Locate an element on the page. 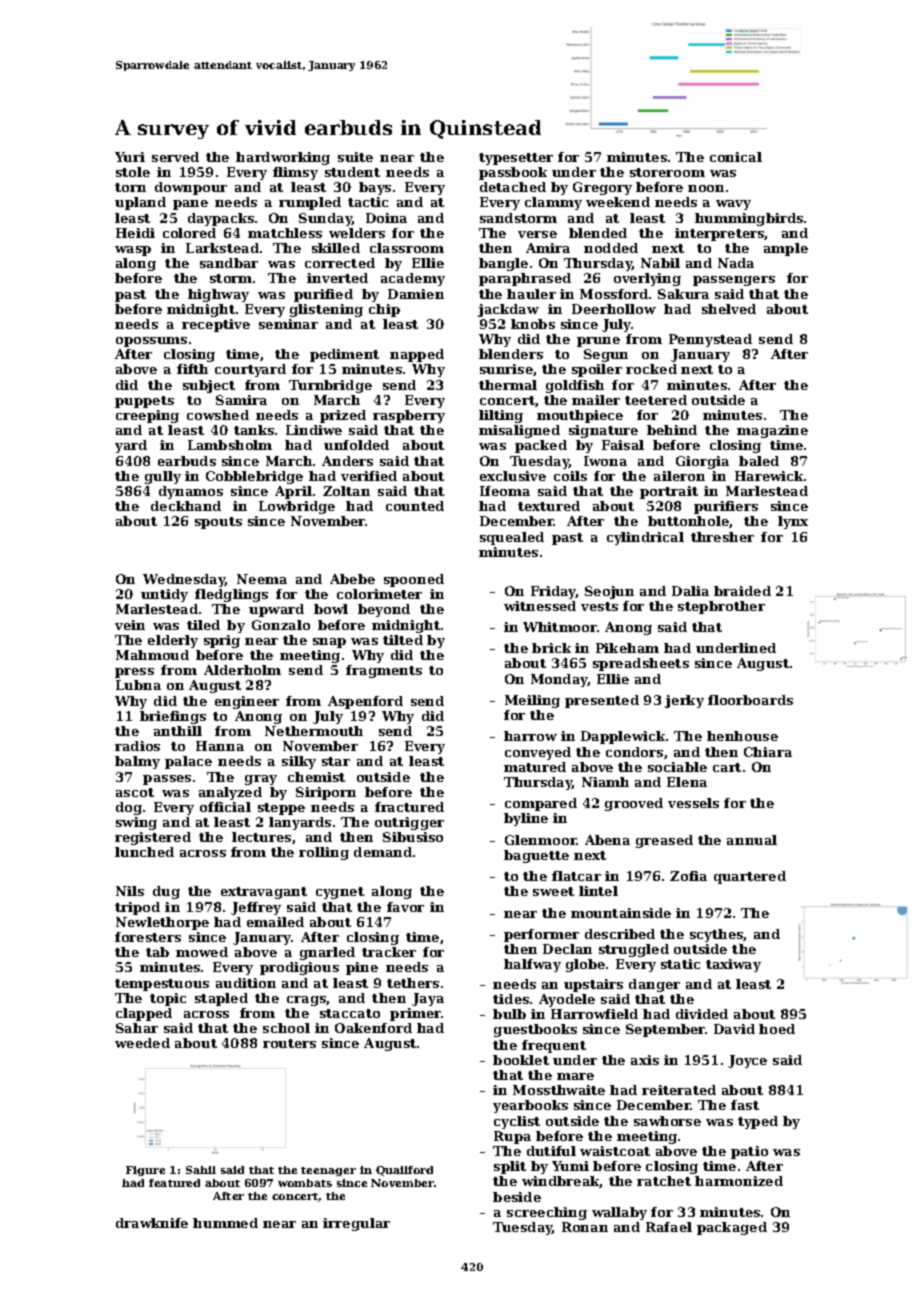  shelved is located at coordinates (729, 309).
